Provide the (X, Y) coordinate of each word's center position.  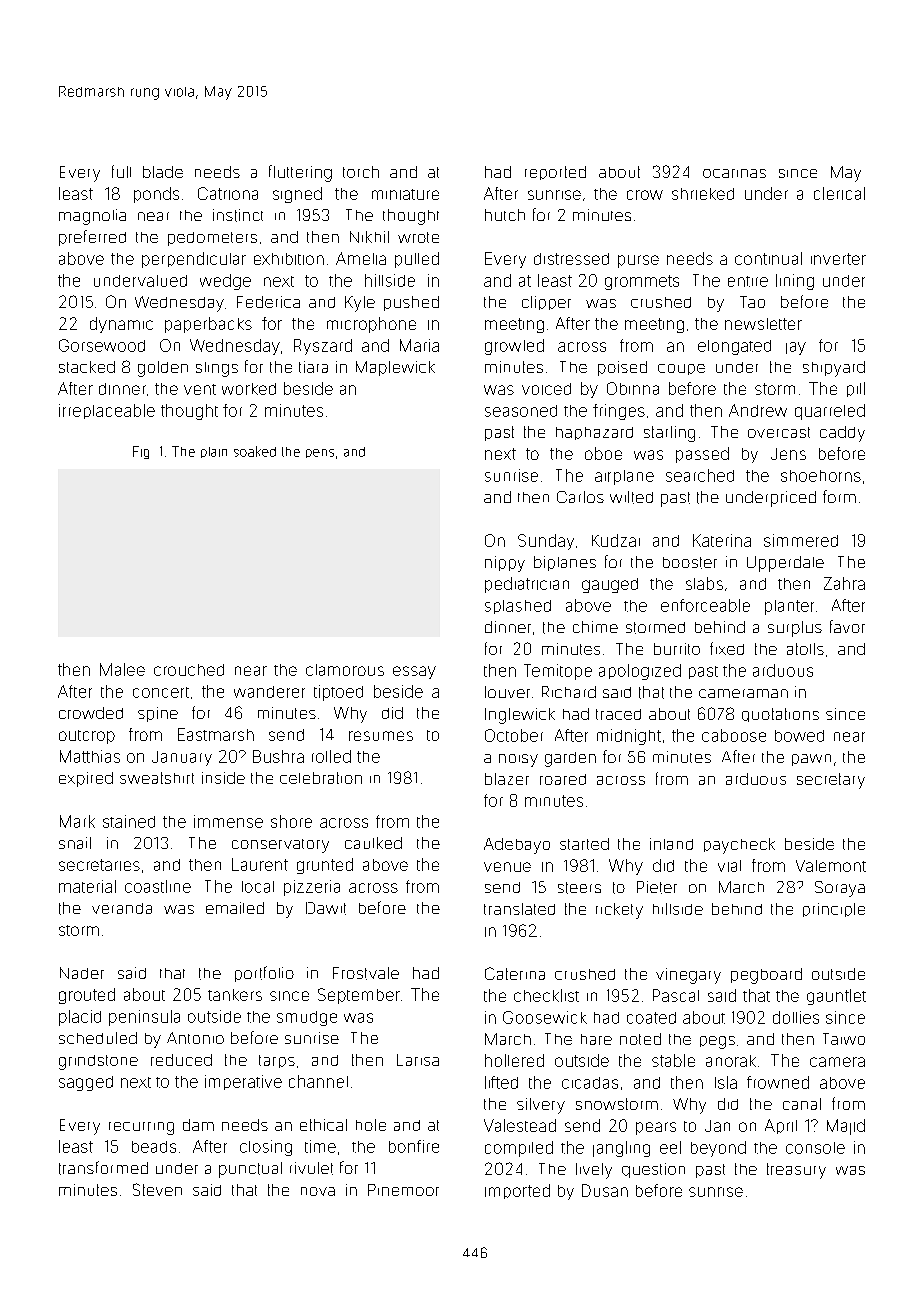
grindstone (98, 1062)
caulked (373, 843)
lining (795, 282)
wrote (418, 237)
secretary (831, 781)
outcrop (87, 737)
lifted (501, 1082)
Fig (141, 452)
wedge (225, 282)
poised (622, 368)
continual (768, 258)
